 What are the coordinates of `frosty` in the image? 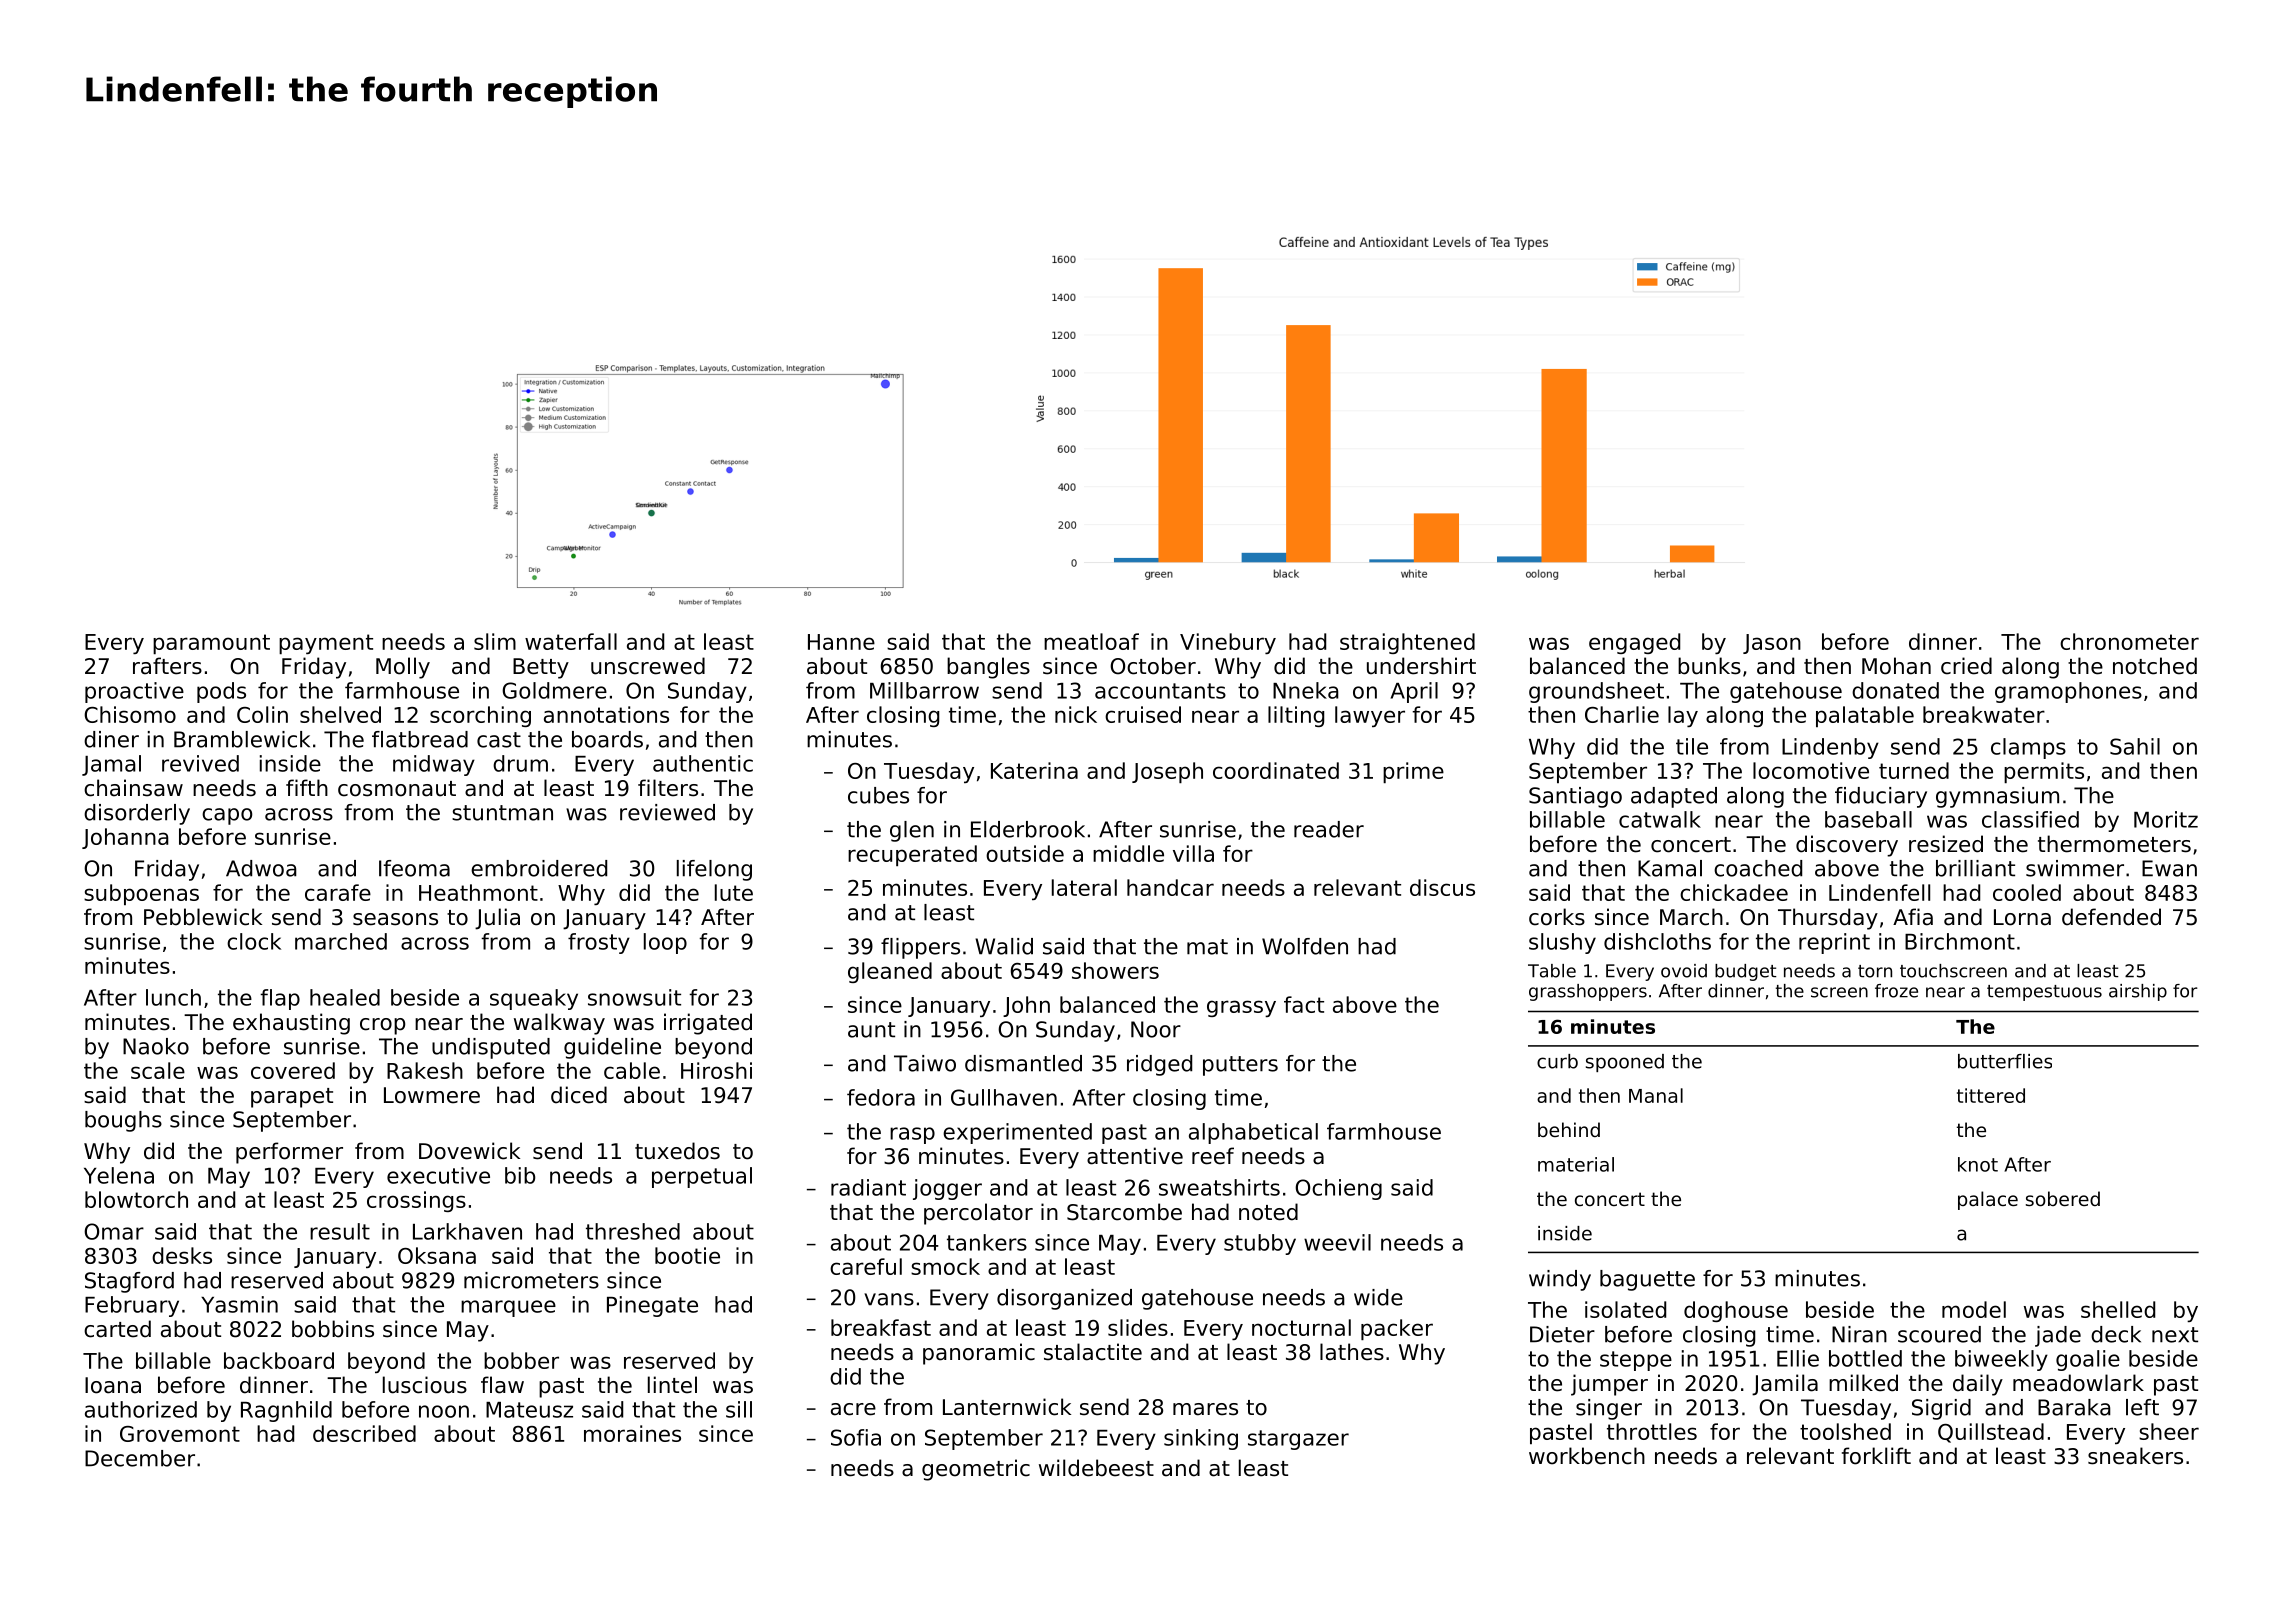 It's located at (599, 943).
